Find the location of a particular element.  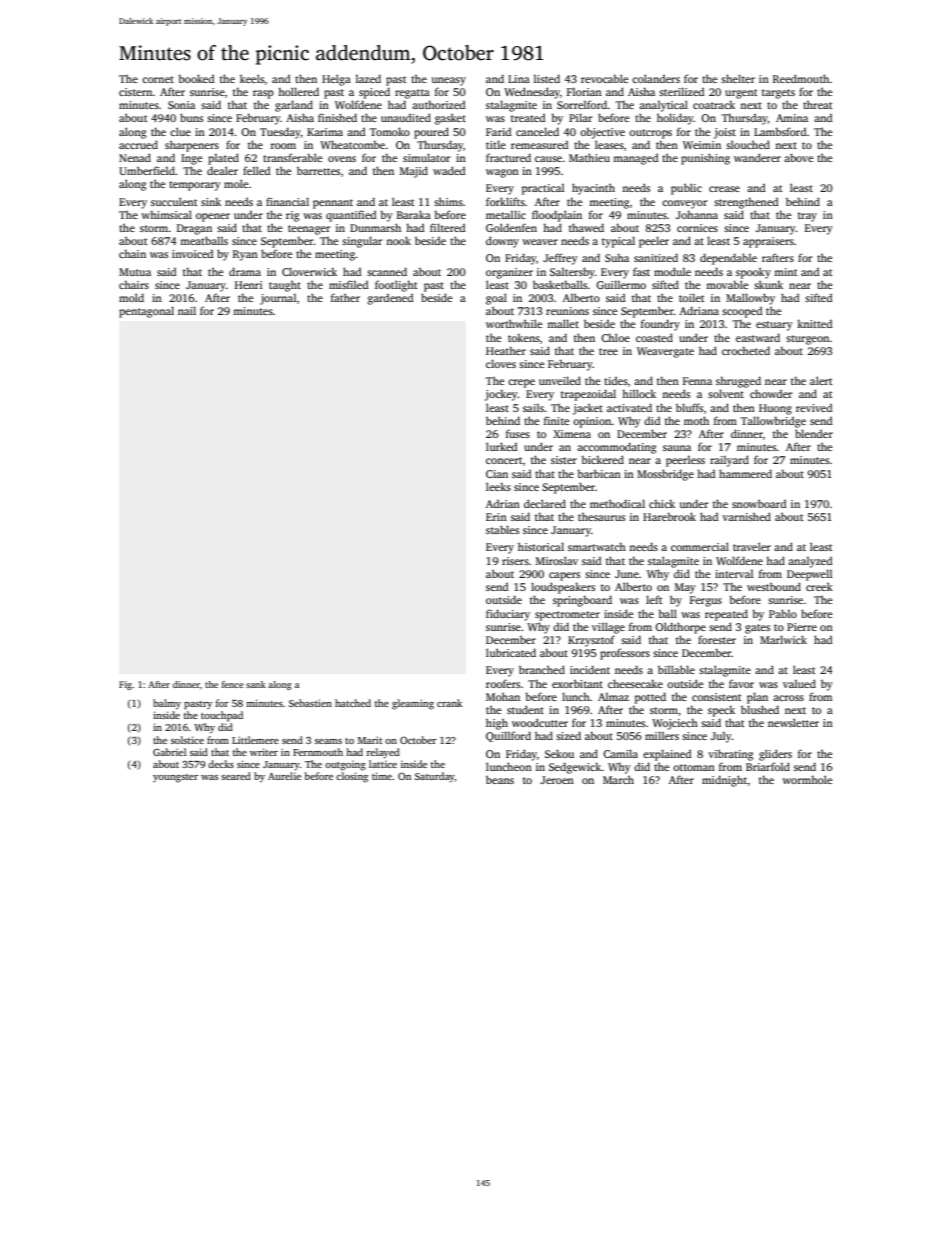

shelter is located at coordinates (738, 78).
